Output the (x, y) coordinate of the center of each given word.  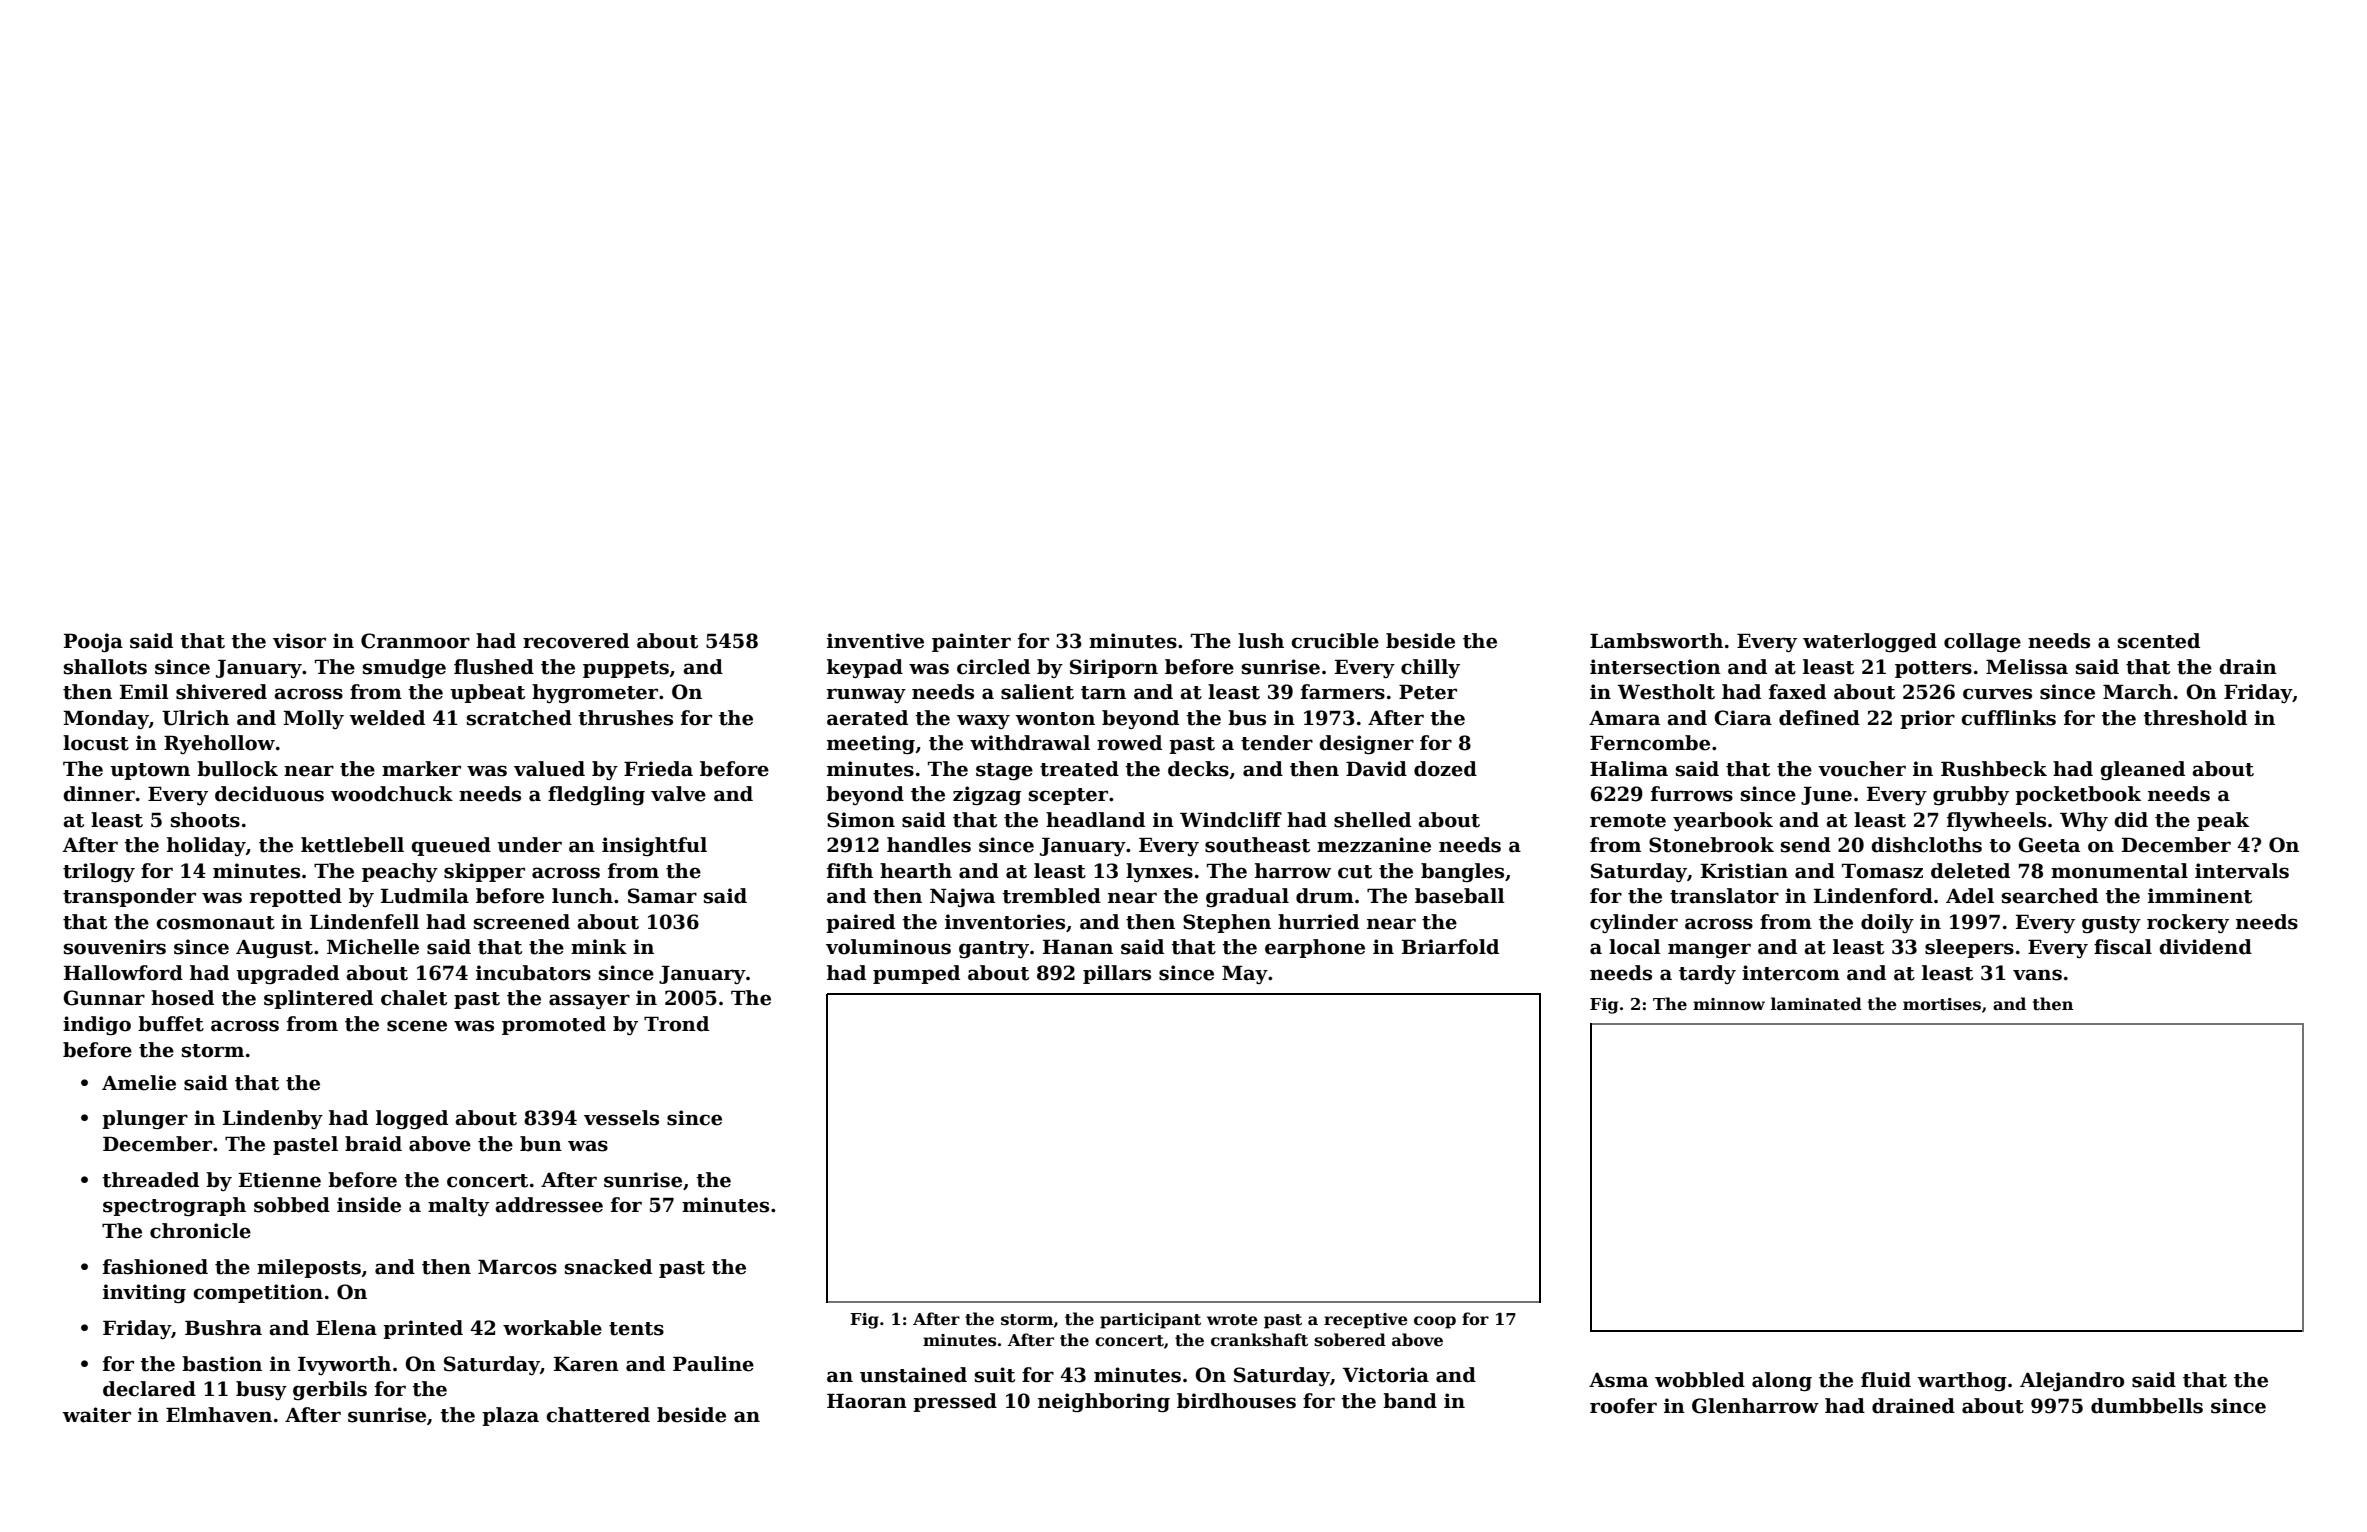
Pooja (93, 642)
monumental (2119, 871)
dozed (1445, 769)
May (1245, 975)
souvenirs (115, 947)
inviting (144, 1293)
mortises (1942, 1004)
